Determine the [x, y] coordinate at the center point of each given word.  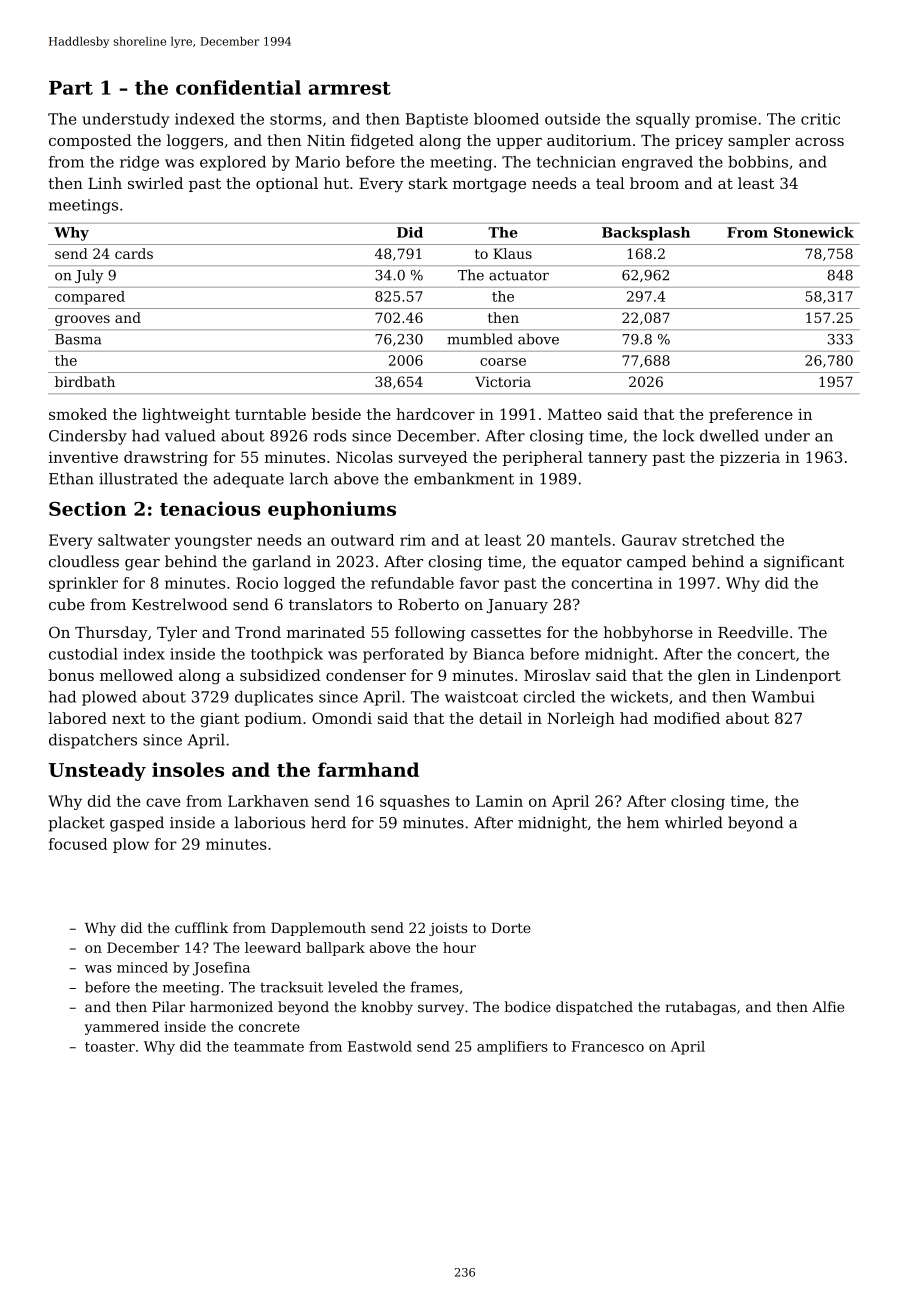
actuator [519, 275]
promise [726, 120]
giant [220, 720]
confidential [238, 87]
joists [448, 929]
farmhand [368, 769]
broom [654, 183]
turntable [270, 414]
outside [572, 119]
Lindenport [798, 676]
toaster [110, 1047]
